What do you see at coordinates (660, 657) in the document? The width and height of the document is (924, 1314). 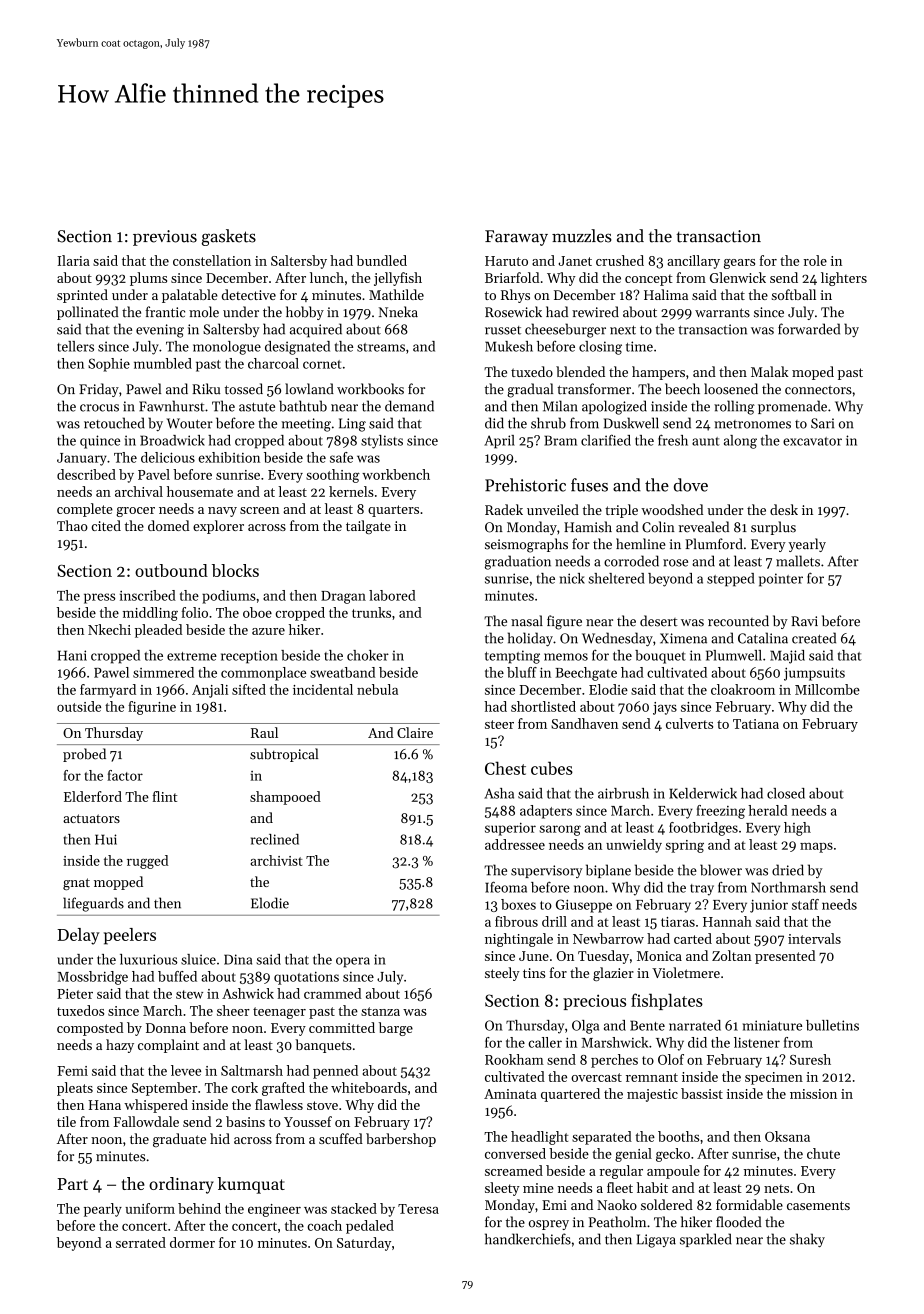 I see `bouquet` at bounding box center [660, 657].
